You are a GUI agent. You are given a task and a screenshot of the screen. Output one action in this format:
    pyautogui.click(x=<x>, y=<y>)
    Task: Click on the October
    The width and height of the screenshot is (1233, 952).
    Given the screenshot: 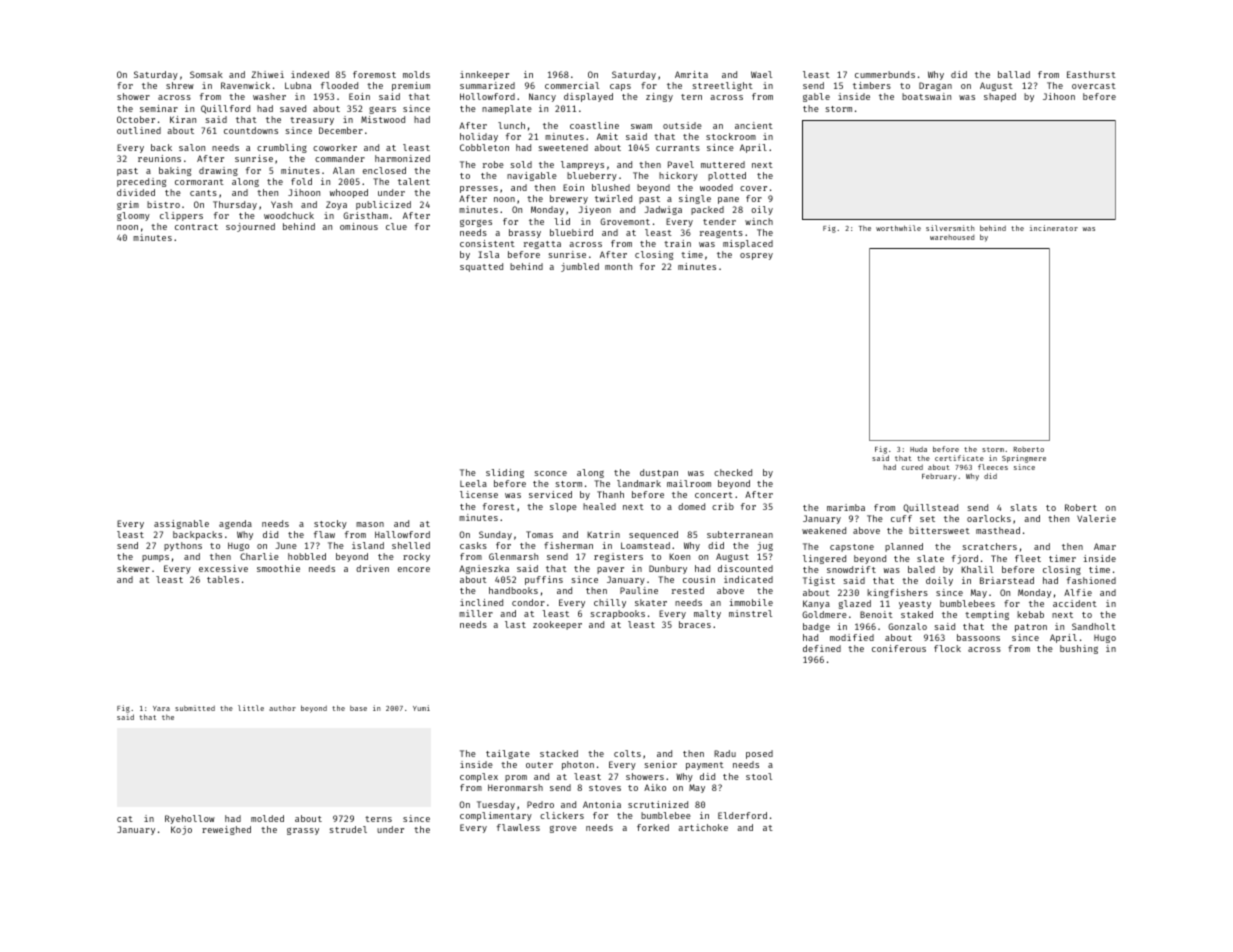 What is the action you would take?
    pyautogui.click(x=136, y=119)
